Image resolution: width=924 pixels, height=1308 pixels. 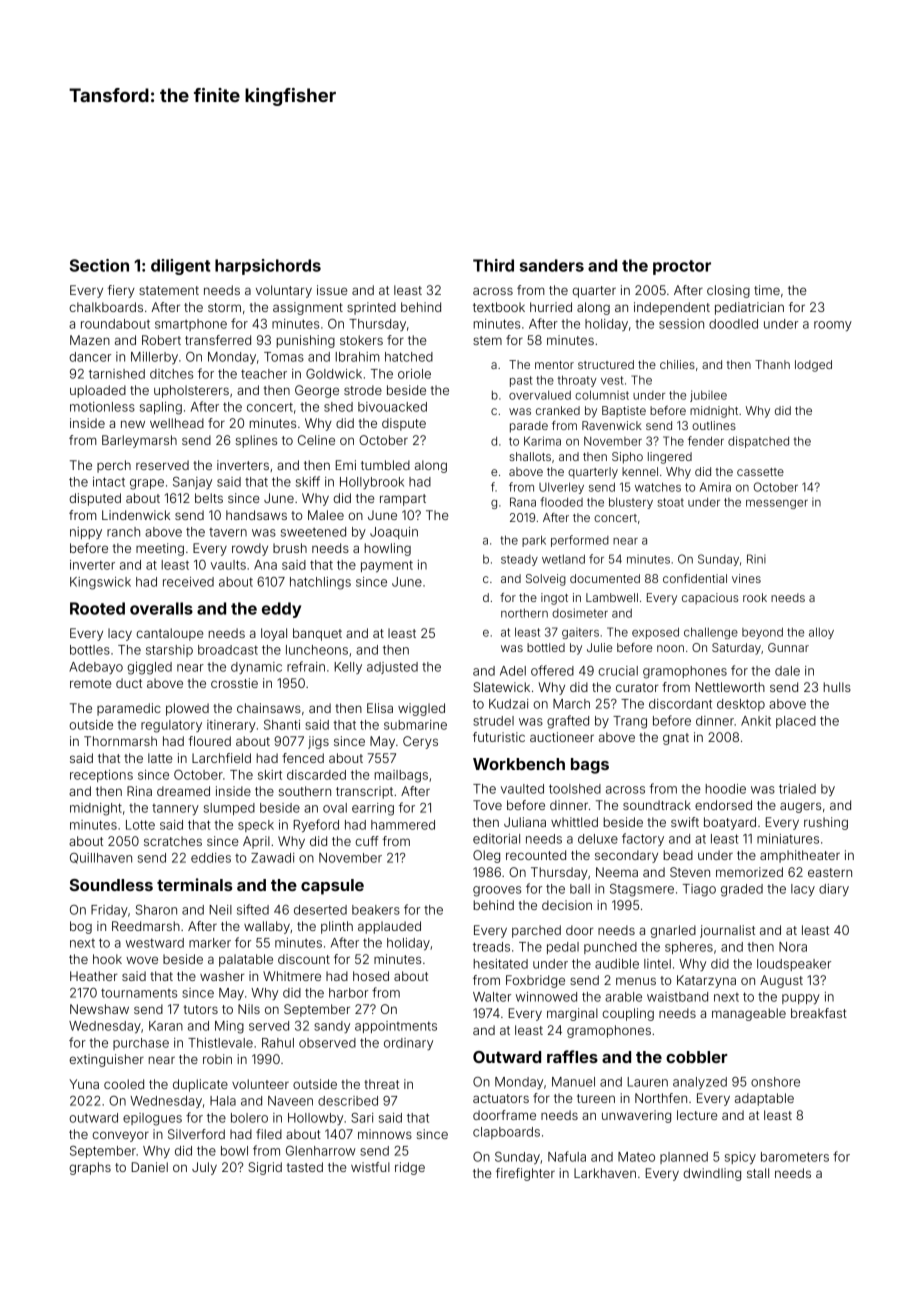 What do you see at coordinates (371, 308) in the image?
I see `sprinted` at bounding box center [371, 308].
